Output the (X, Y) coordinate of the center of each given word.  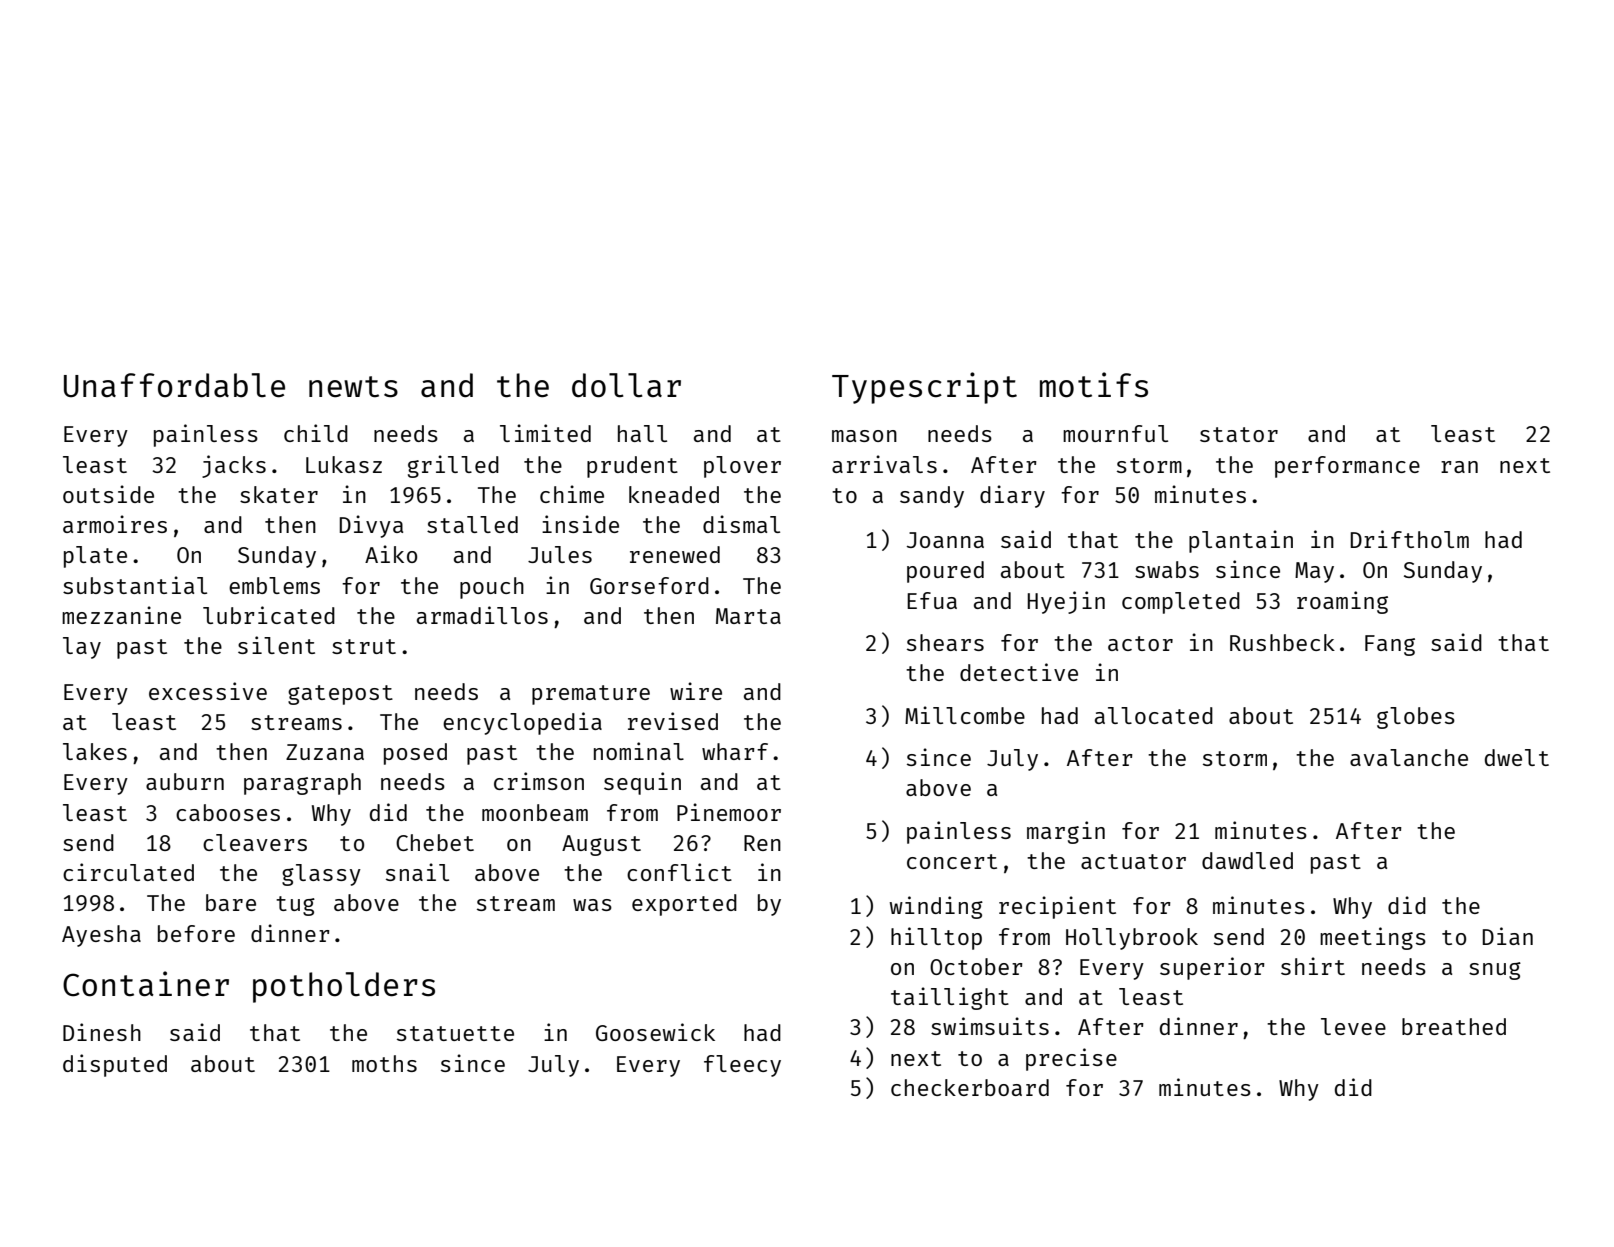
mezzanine (121, 615)
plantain (1241, 541)
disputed (115, 1065)
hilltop (936, 938)
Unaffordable (174, 385)
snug (1495, 971)
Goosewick (655, 1032)
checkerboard (970, 1087)
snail (417, 872)
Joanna (945, 540)
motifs (1094, 385)
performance (1347, 467)
